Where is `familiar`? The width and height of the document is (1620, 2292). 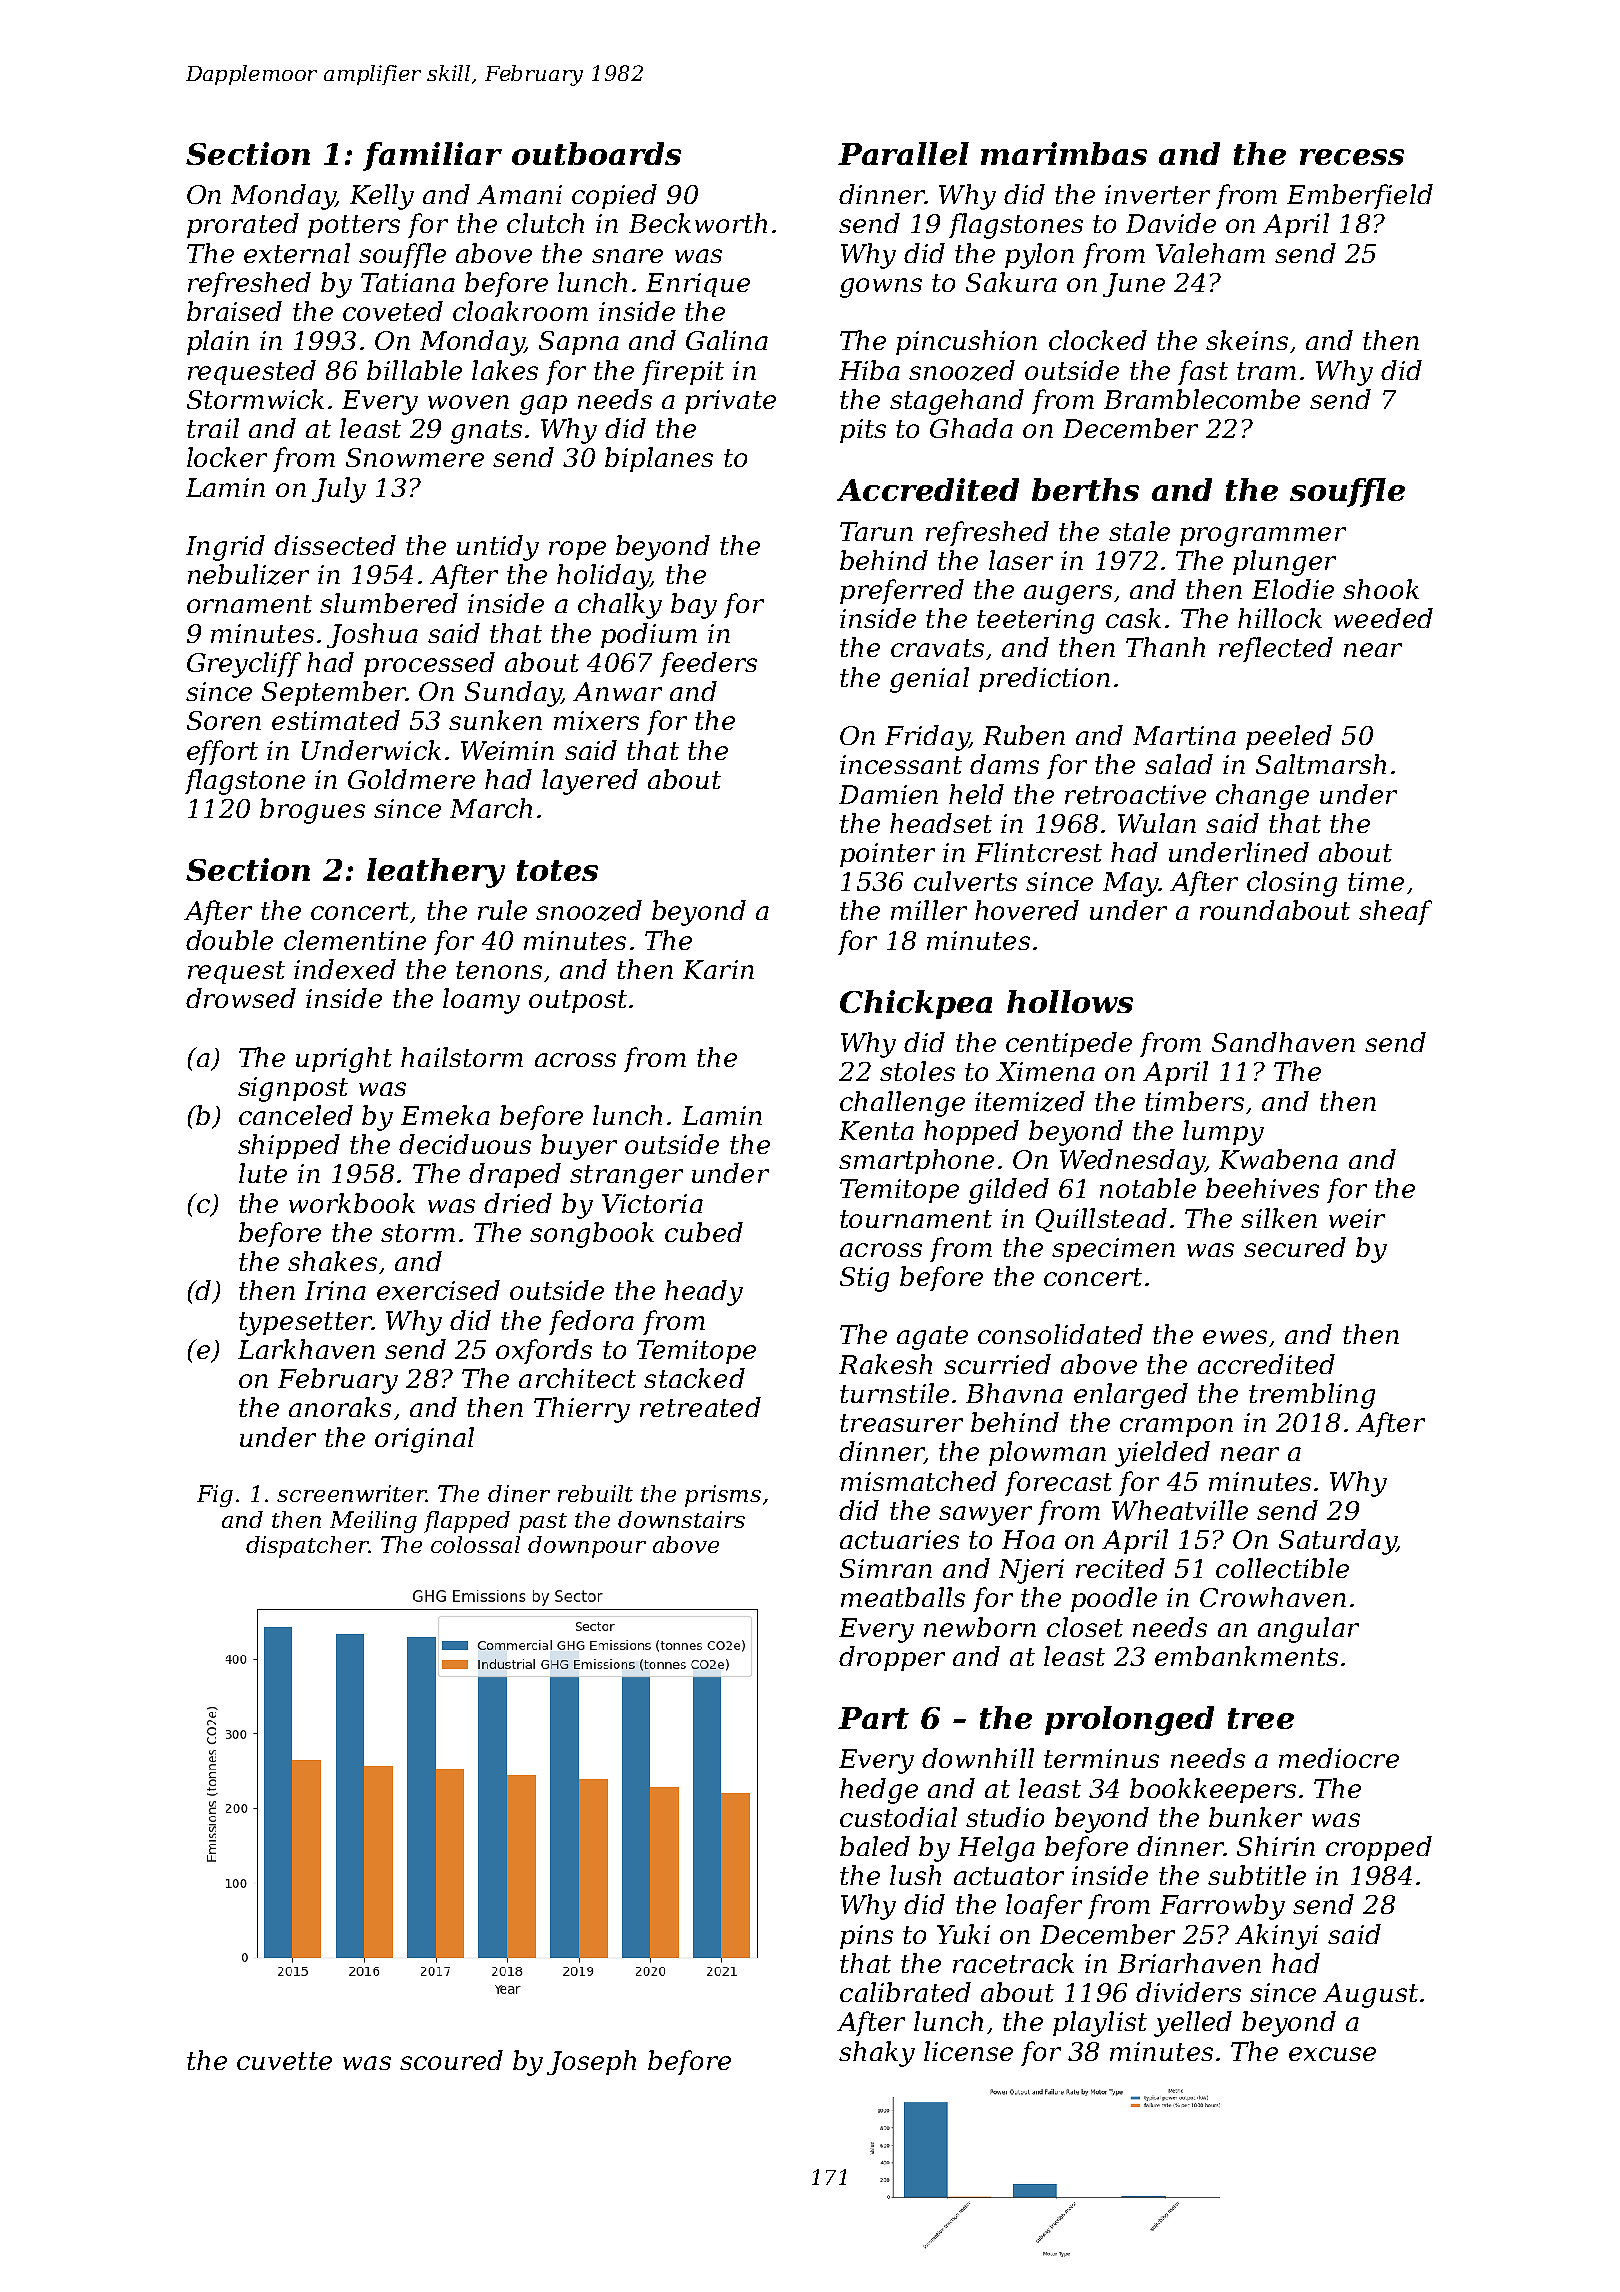
familiar is located at coordinates (432, 156).
